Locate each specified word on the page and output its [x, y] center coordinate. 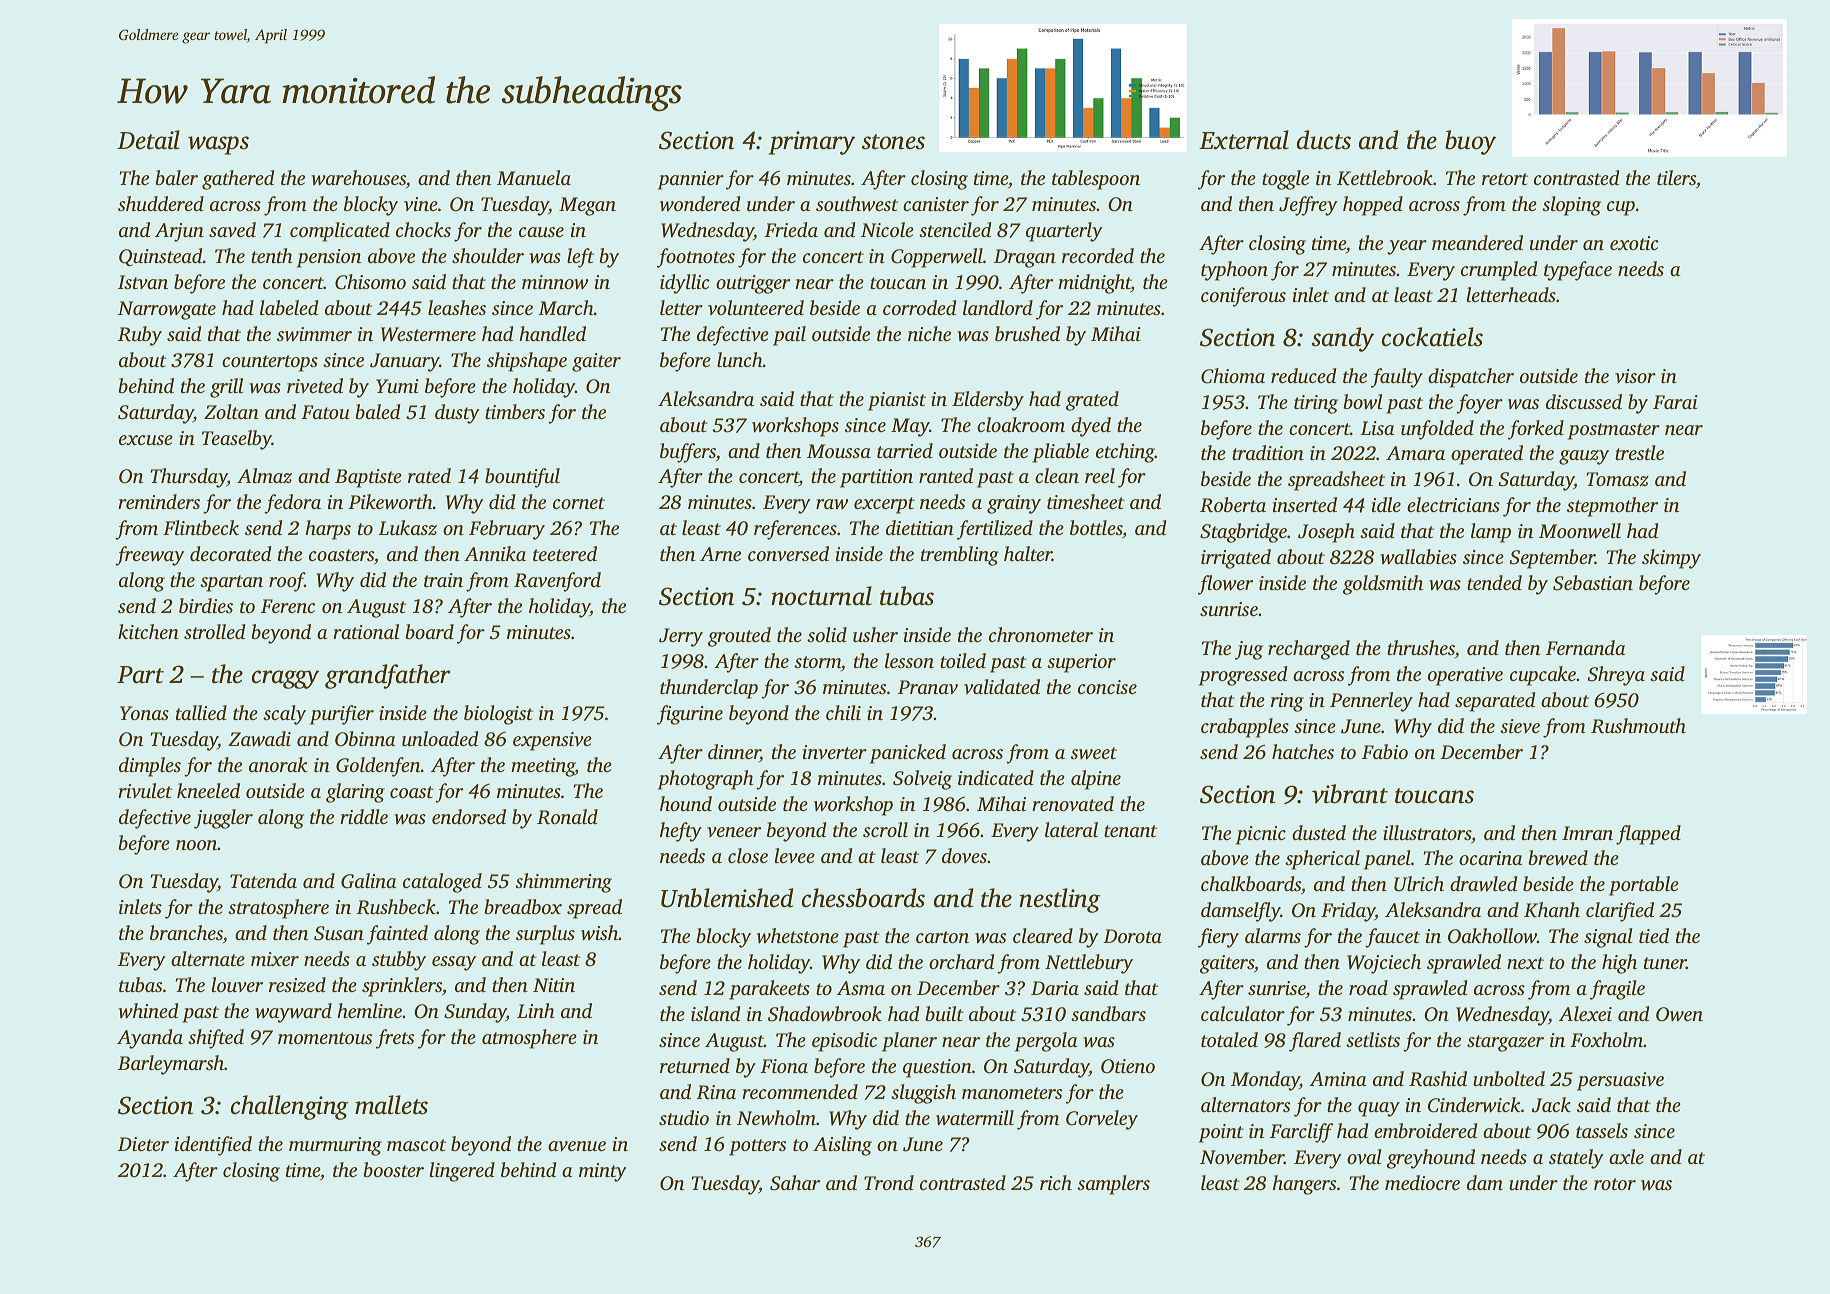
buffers [688, 453]
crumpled [1499, 271]
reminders [159, 501]
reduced [1304, 375]
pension [329, 258]
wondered [700, 203]
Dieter [143, 1144]
